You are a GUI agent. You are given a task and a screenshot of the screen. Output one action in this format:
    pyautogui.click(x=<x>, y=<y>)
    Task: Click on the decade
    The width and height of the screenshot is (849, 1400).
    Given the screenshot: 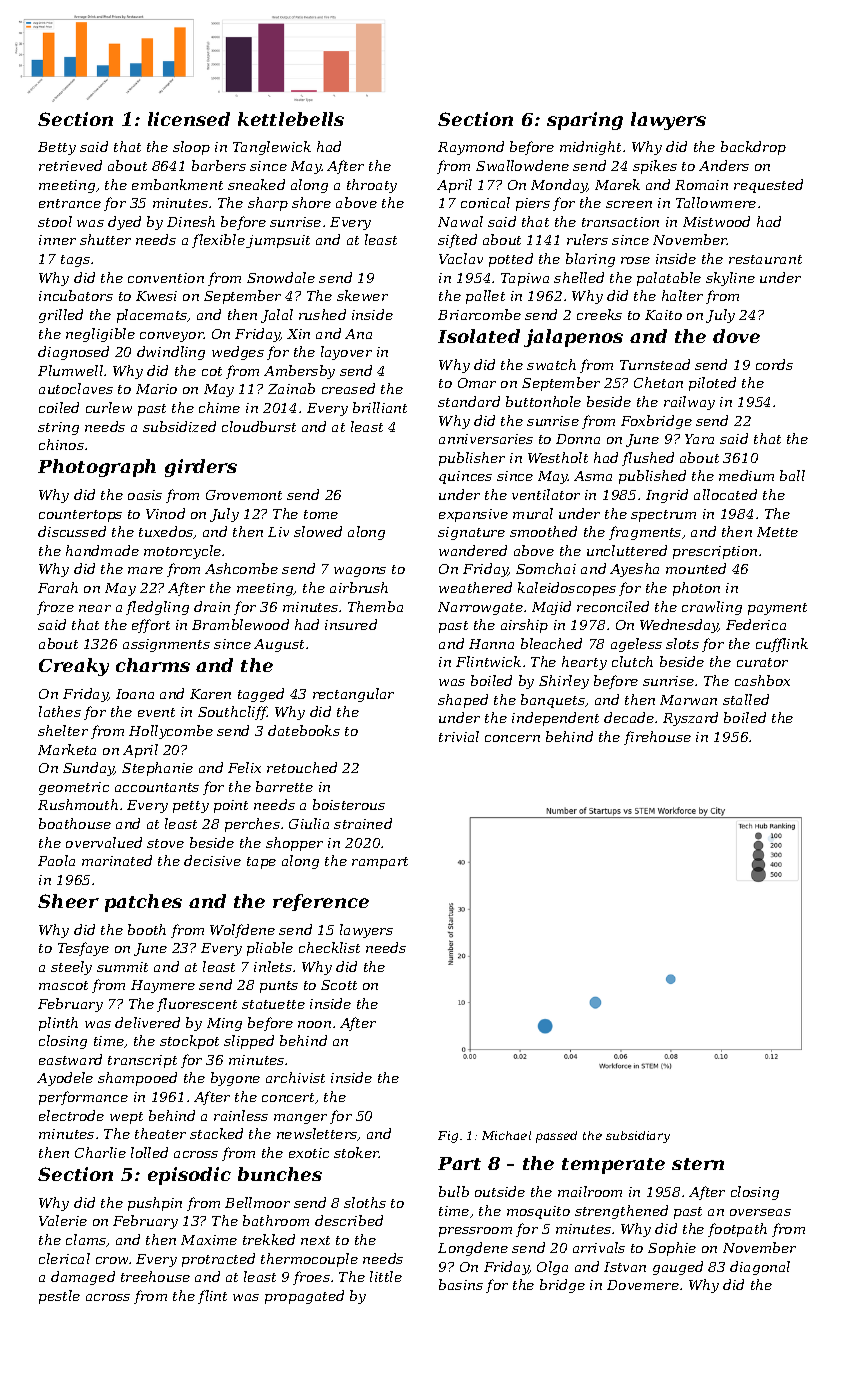 What is the action you would take?
    pyautogui.click(x=629, y=717)
